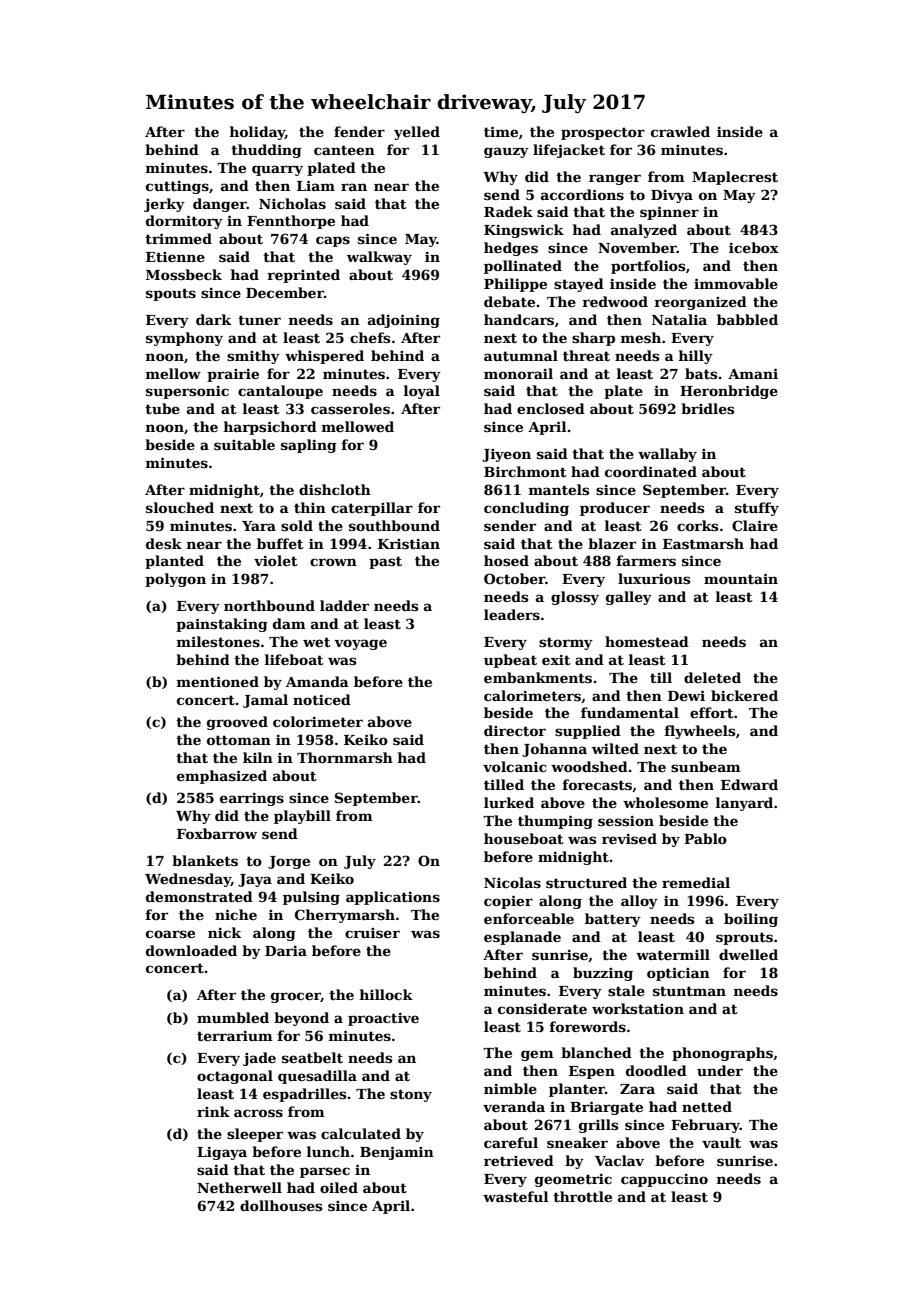 Image resolution: width=924 pixels, height=1311 pixels. I want to click on bickered, so click(744, 695).
